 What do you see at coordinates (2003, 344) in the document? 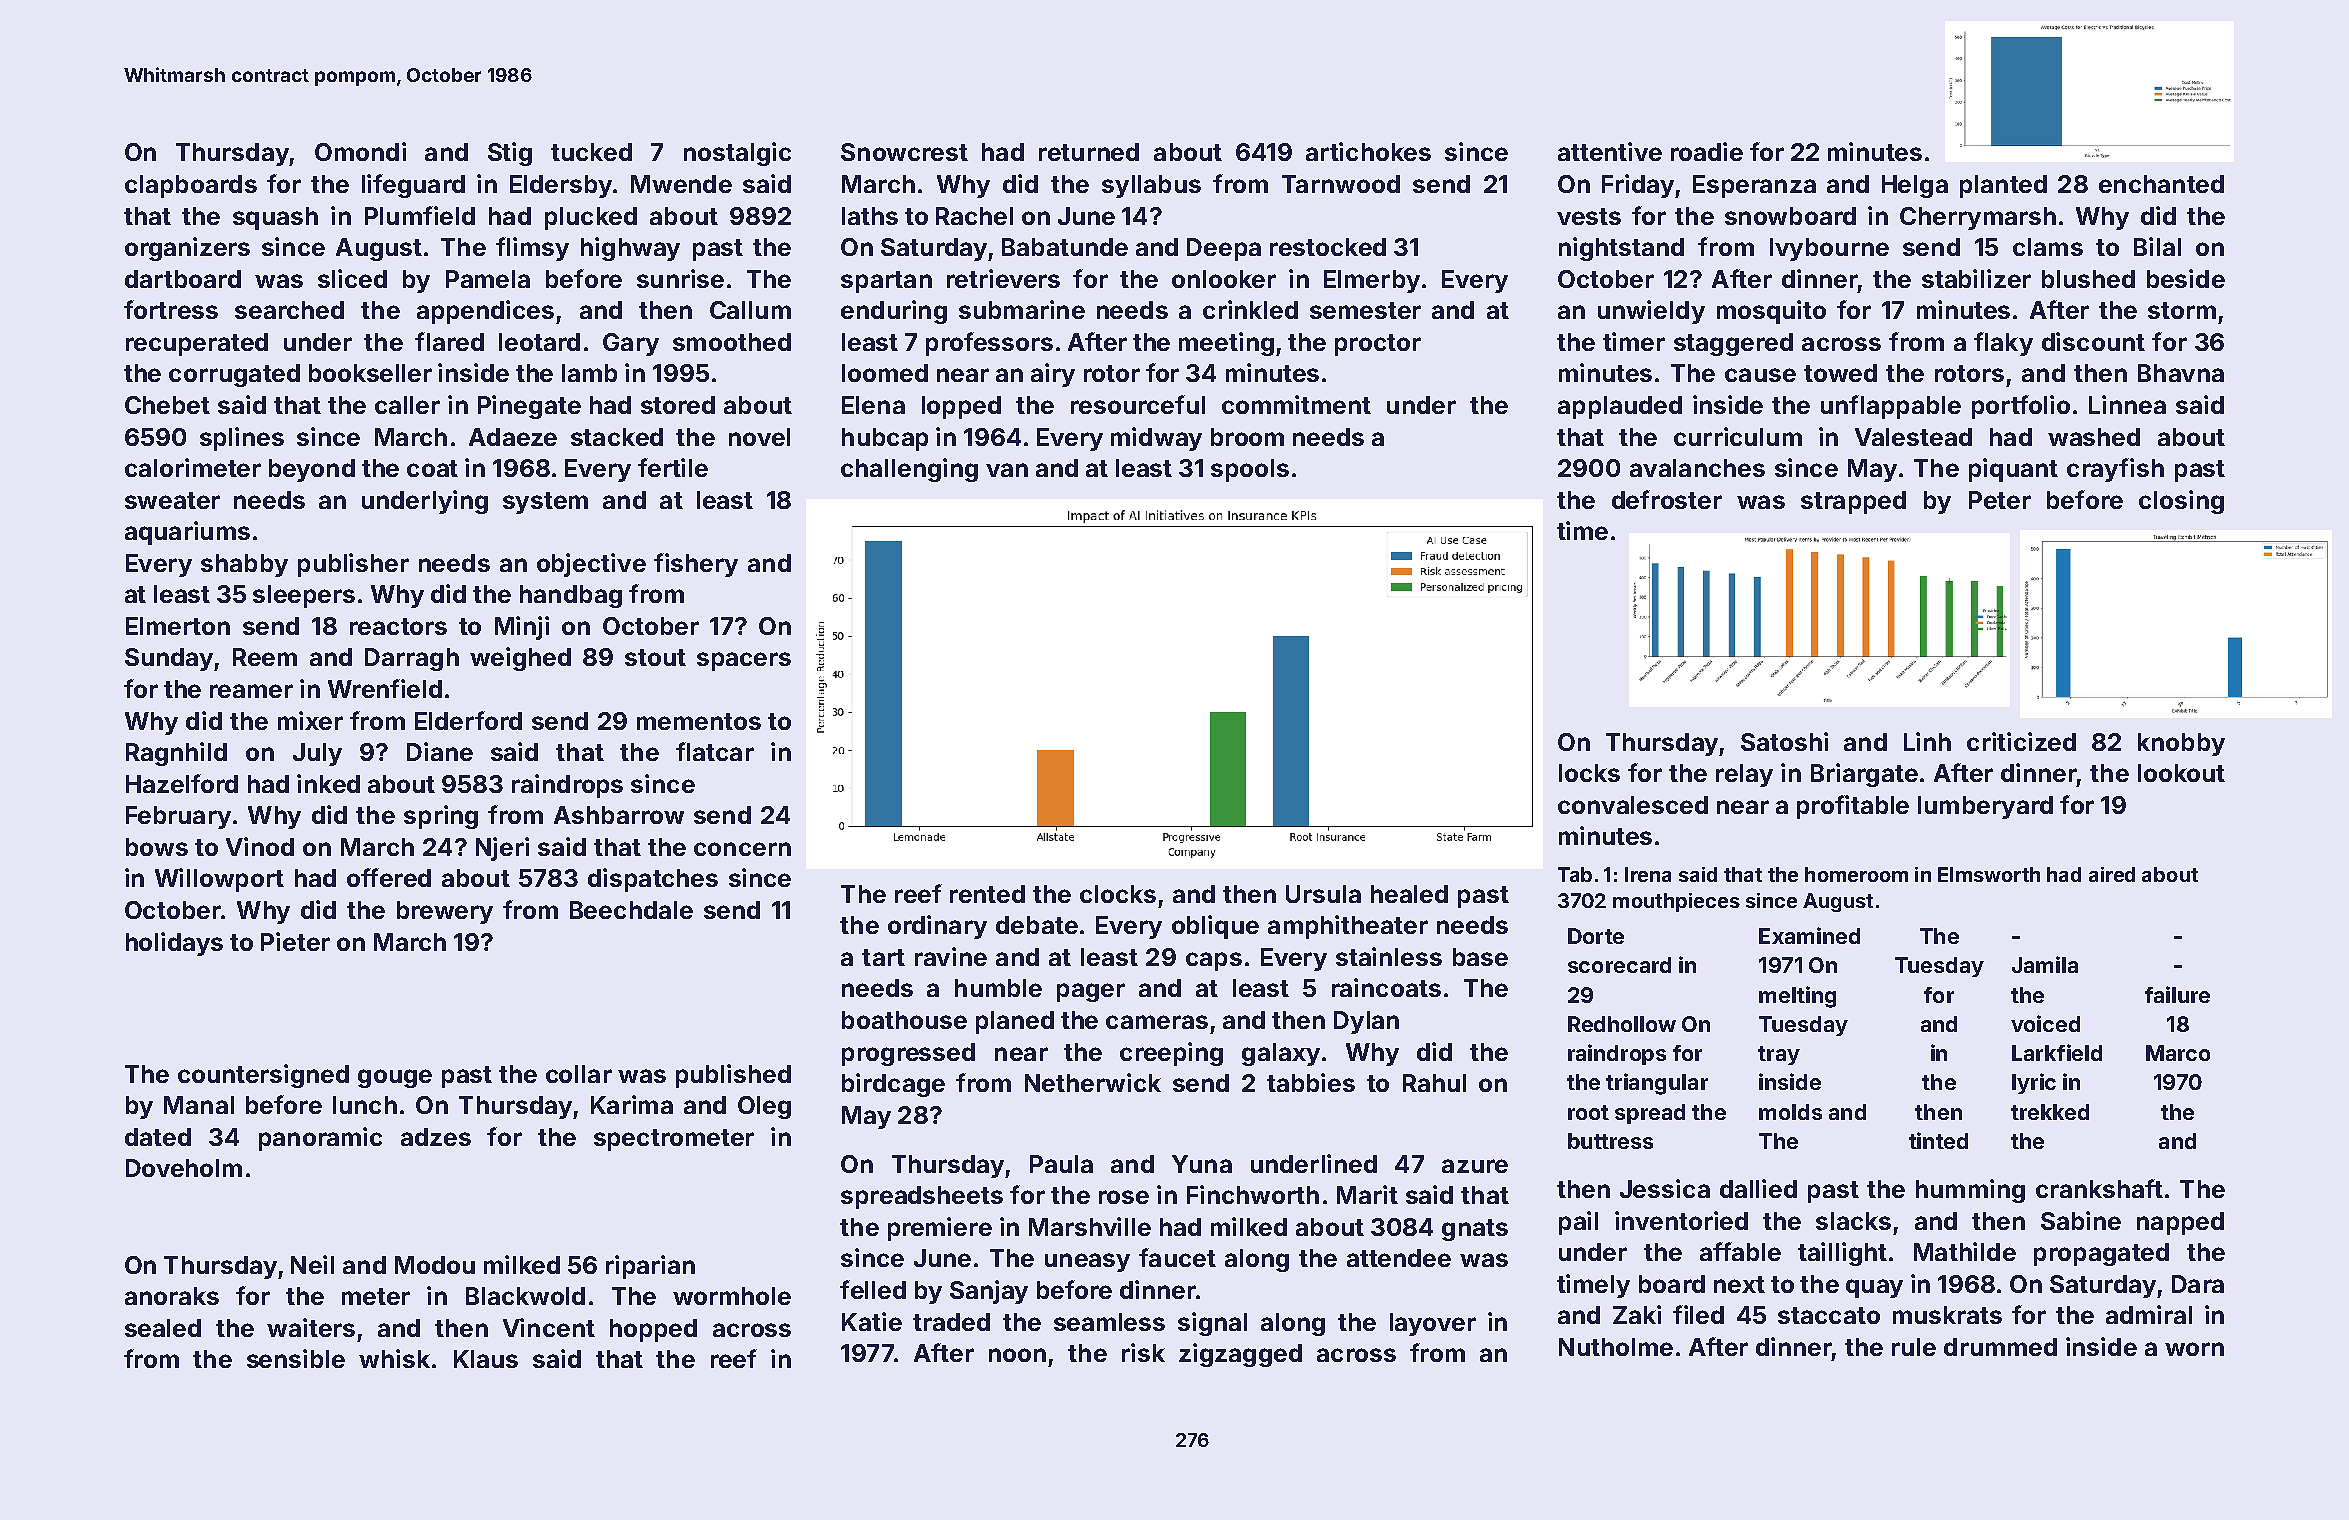
I see `flaky` at bounding box center [2003, 344].
